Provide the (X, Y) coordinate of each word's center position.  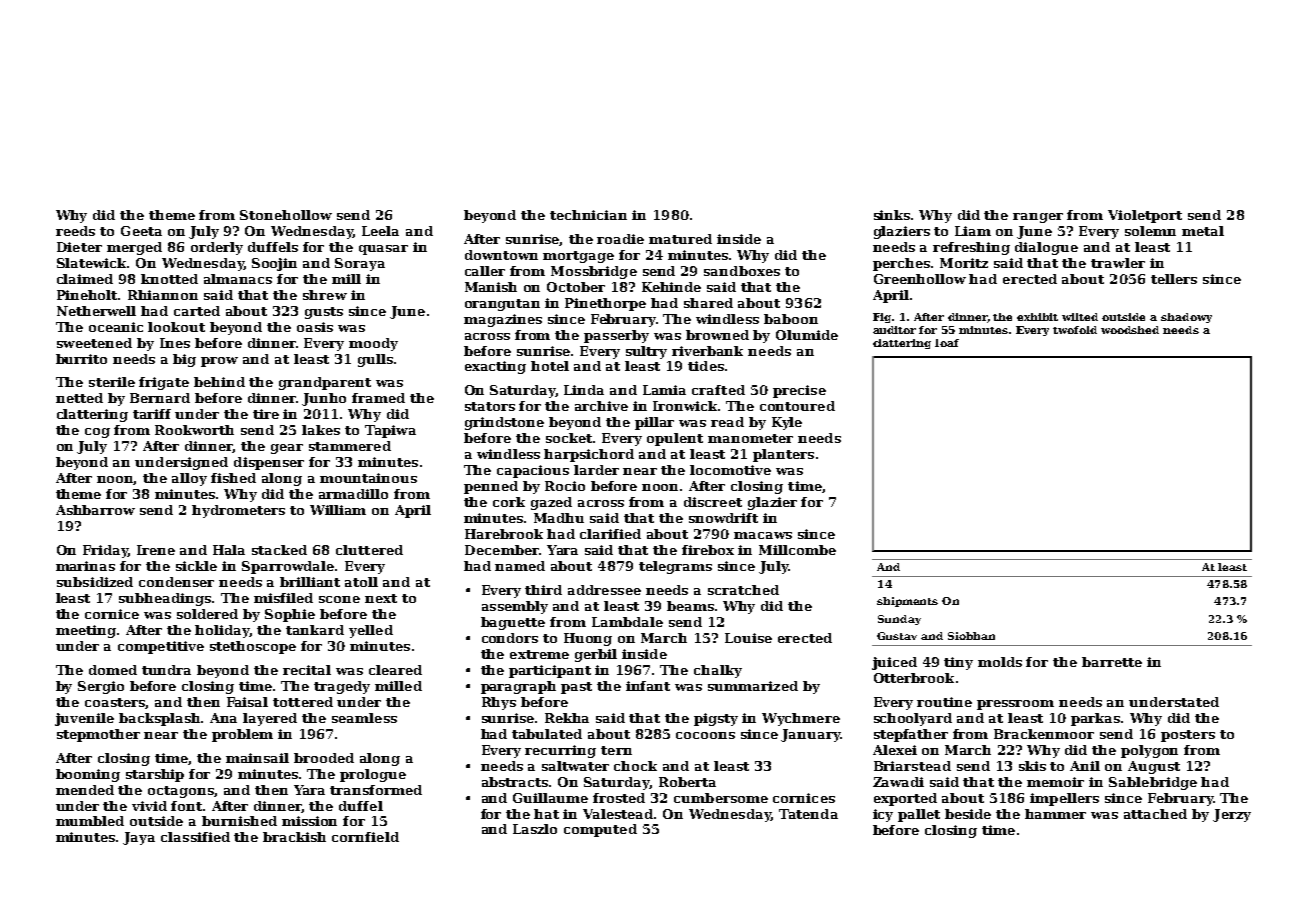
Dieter (79, 247)
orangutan (502, 305)
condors (510, 638)
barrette (1112, 662)
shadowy (1186, 318)
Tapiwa (390, 431)
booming (88, 775)
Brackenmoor (1044, 734)
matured (680, 239)
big (184, 360)
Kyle (787, 423)
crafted (718, 390)
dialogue (1046, 248)
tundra (166, 670)
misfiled (283, 598)
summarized (753, 686)
